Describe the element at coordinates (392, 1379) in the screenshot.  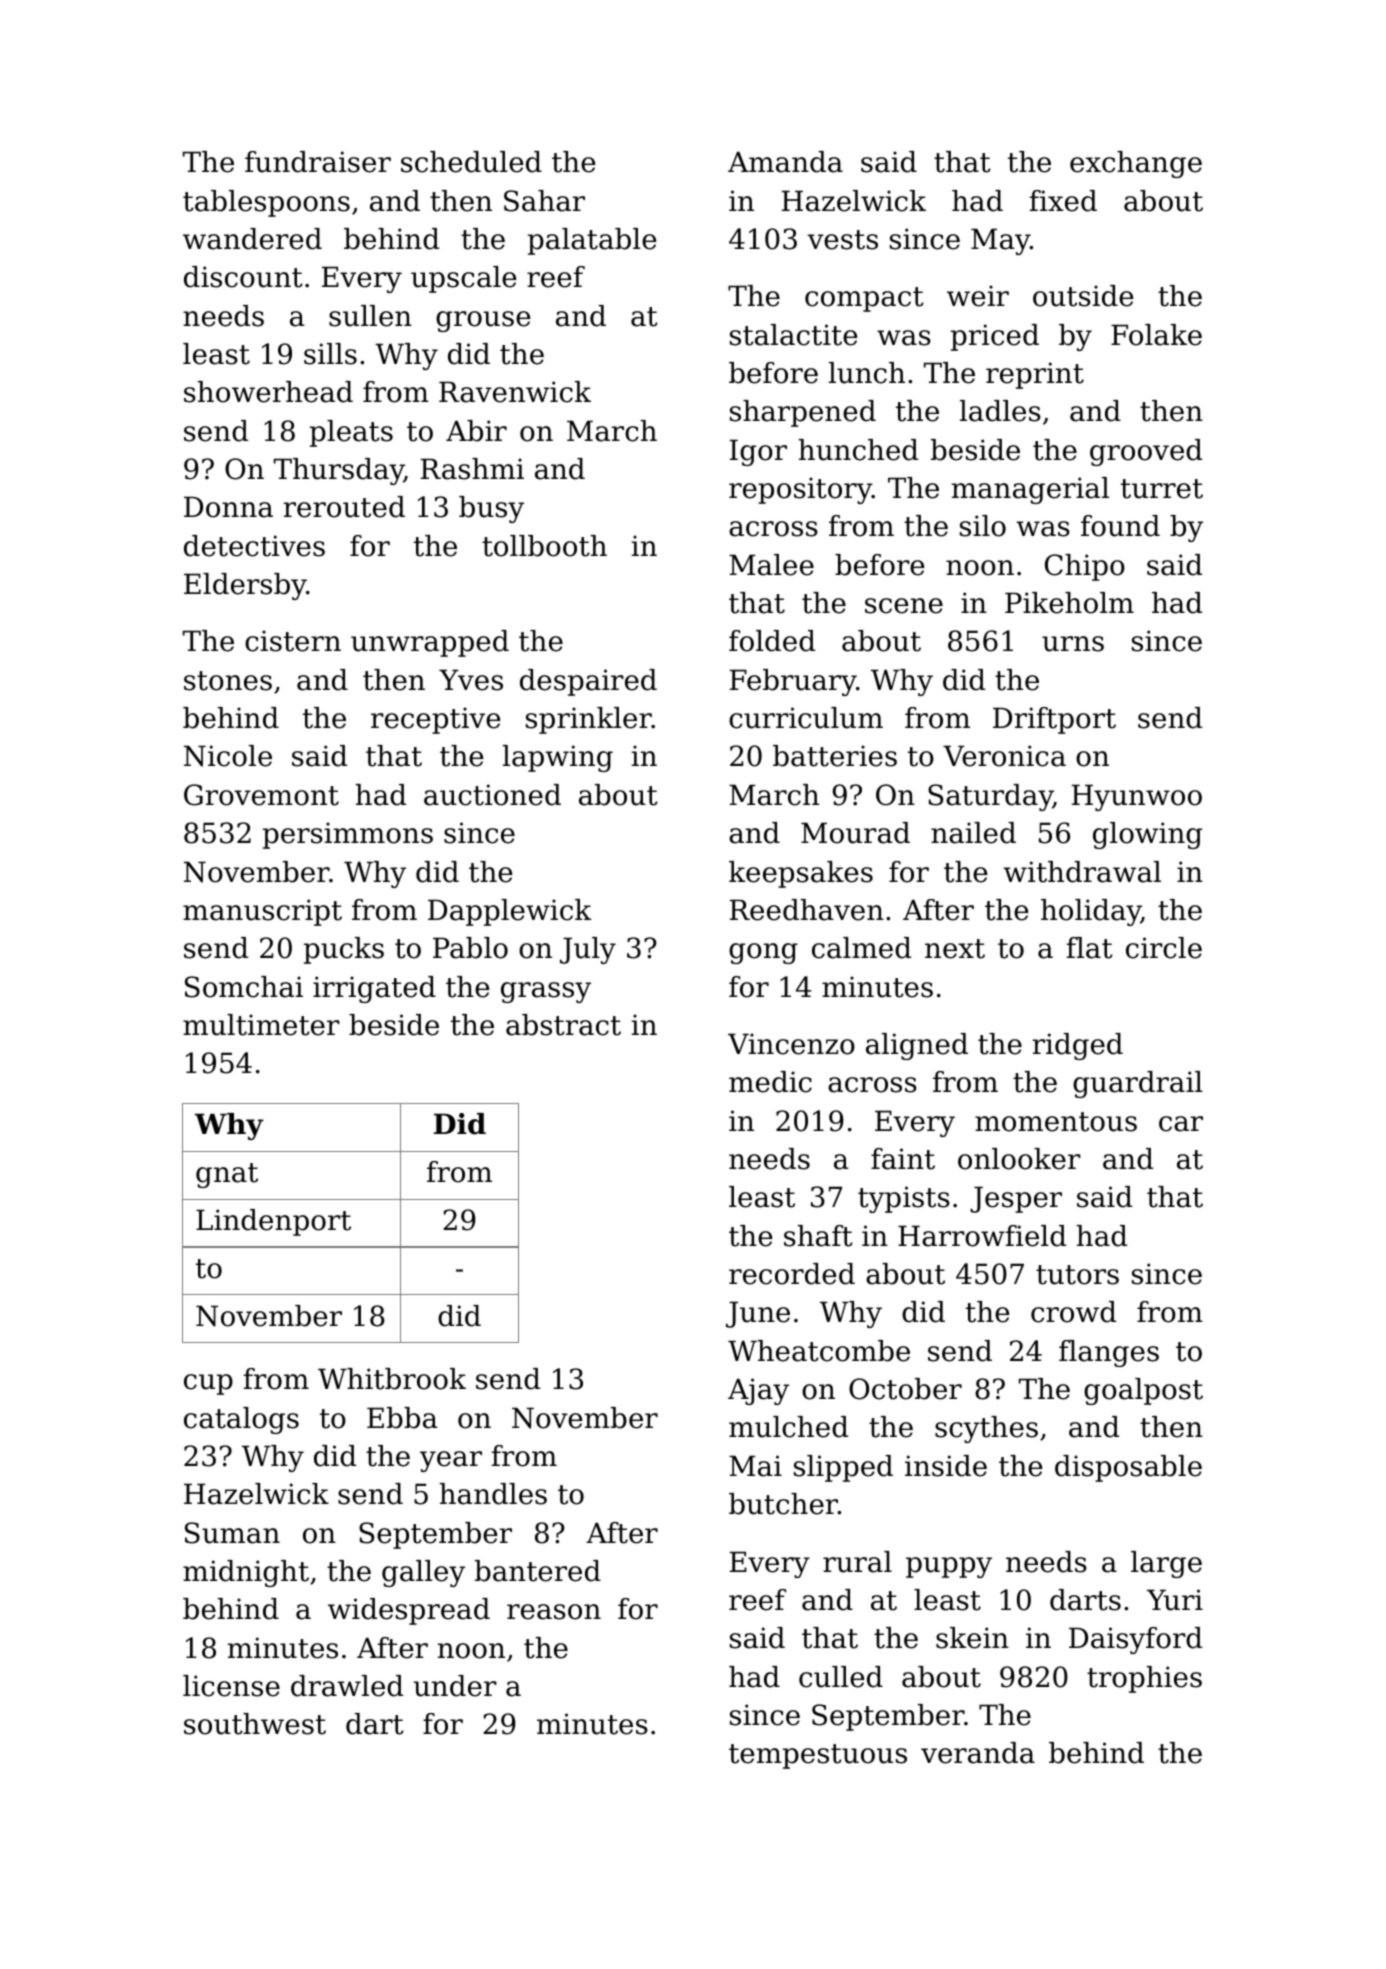
I see `Whitbrook` at that location.
